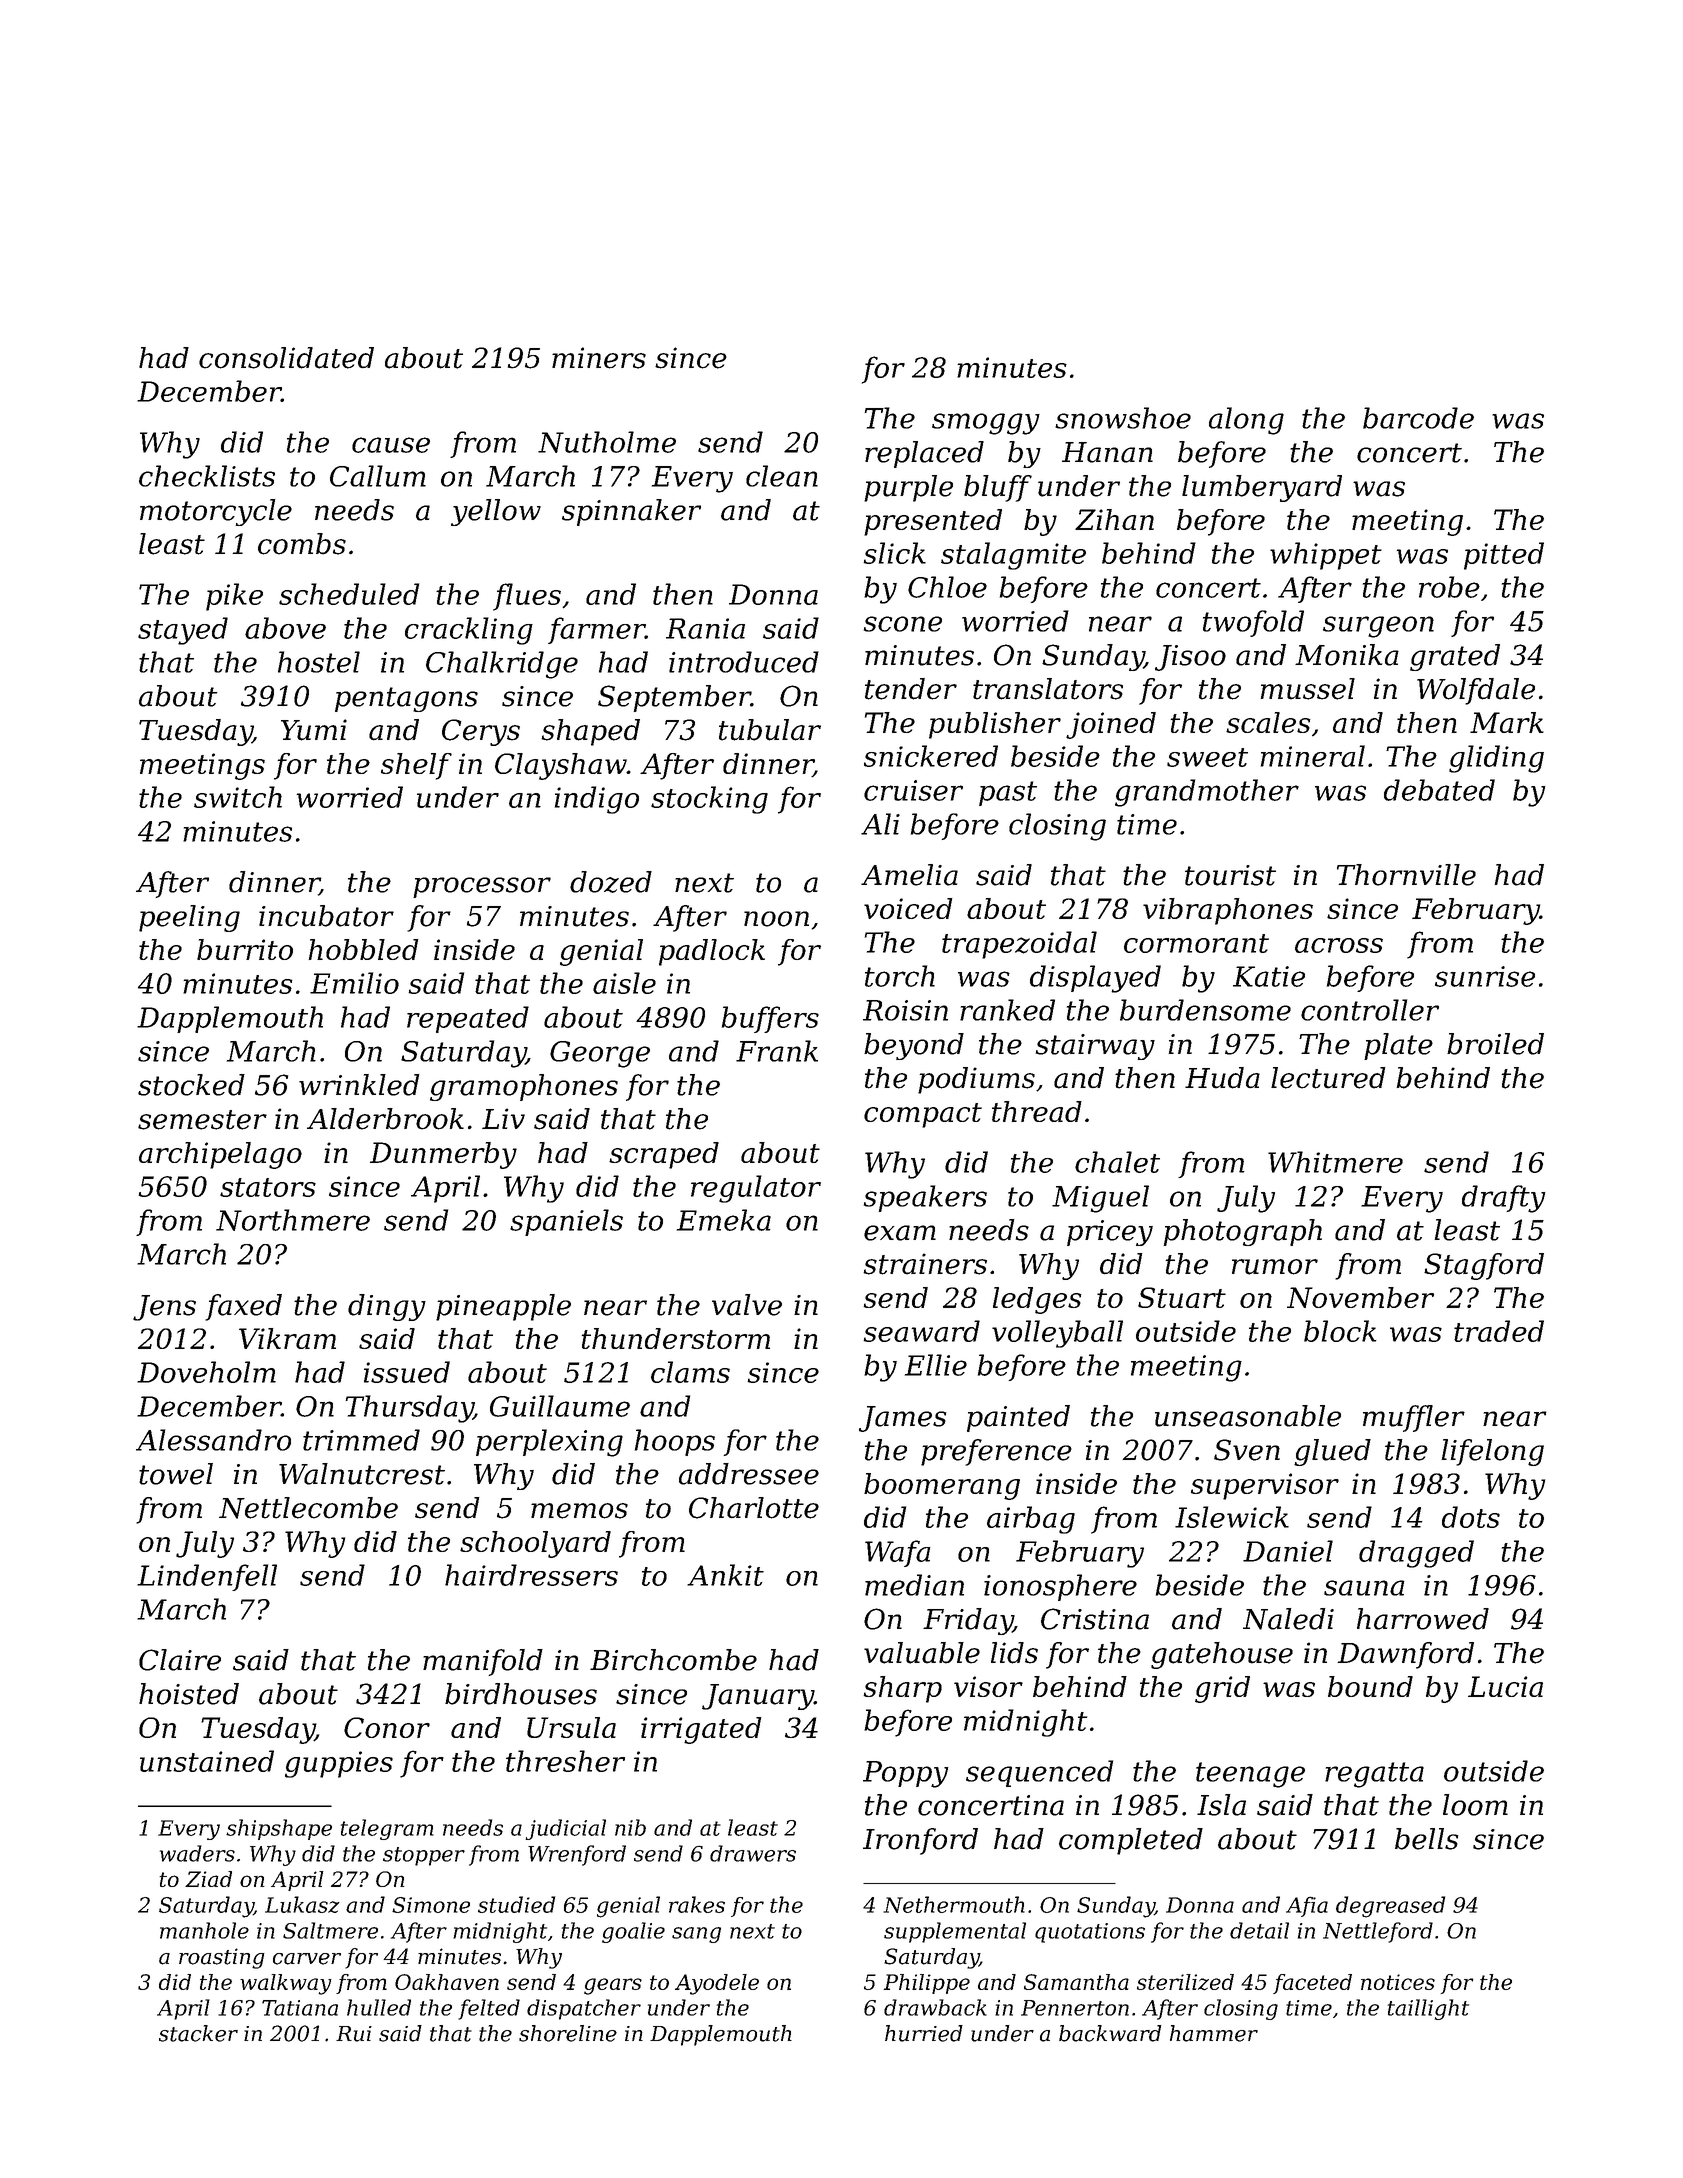 Image resolution: width=1683 pixels, height=2178 pixels. What do you see at coordinates (725, 1575) in the screenshot?
I see `Ankit` at bounding box center [725, 1575].
